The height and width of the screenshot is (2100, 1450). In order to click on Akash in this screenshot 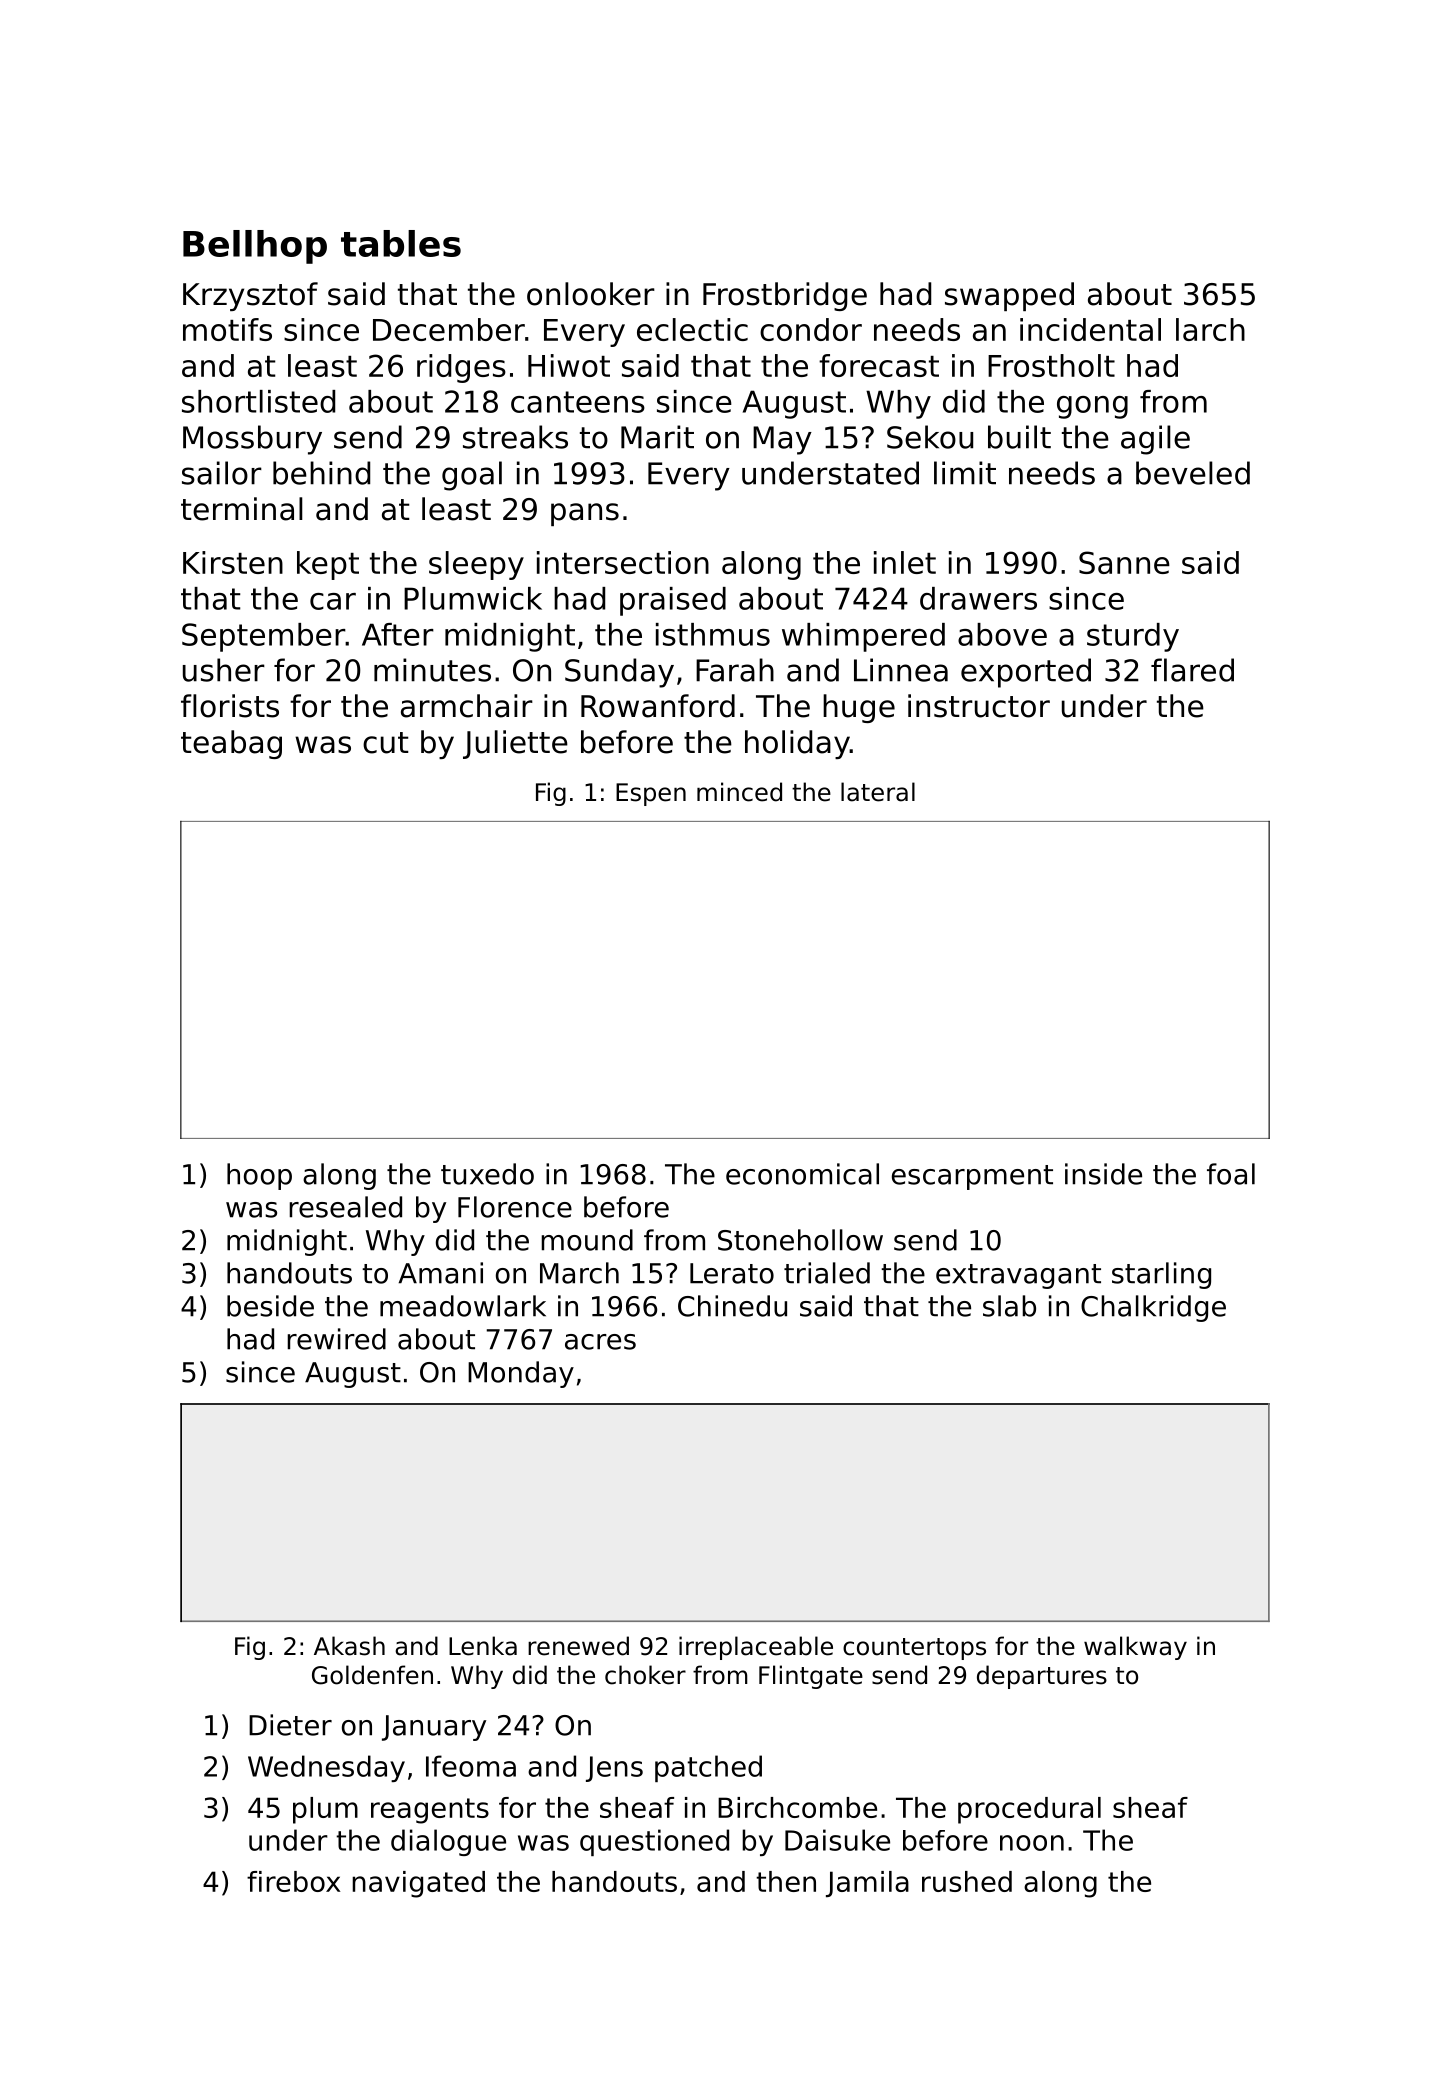, I will do `click(349, 1646)`.
